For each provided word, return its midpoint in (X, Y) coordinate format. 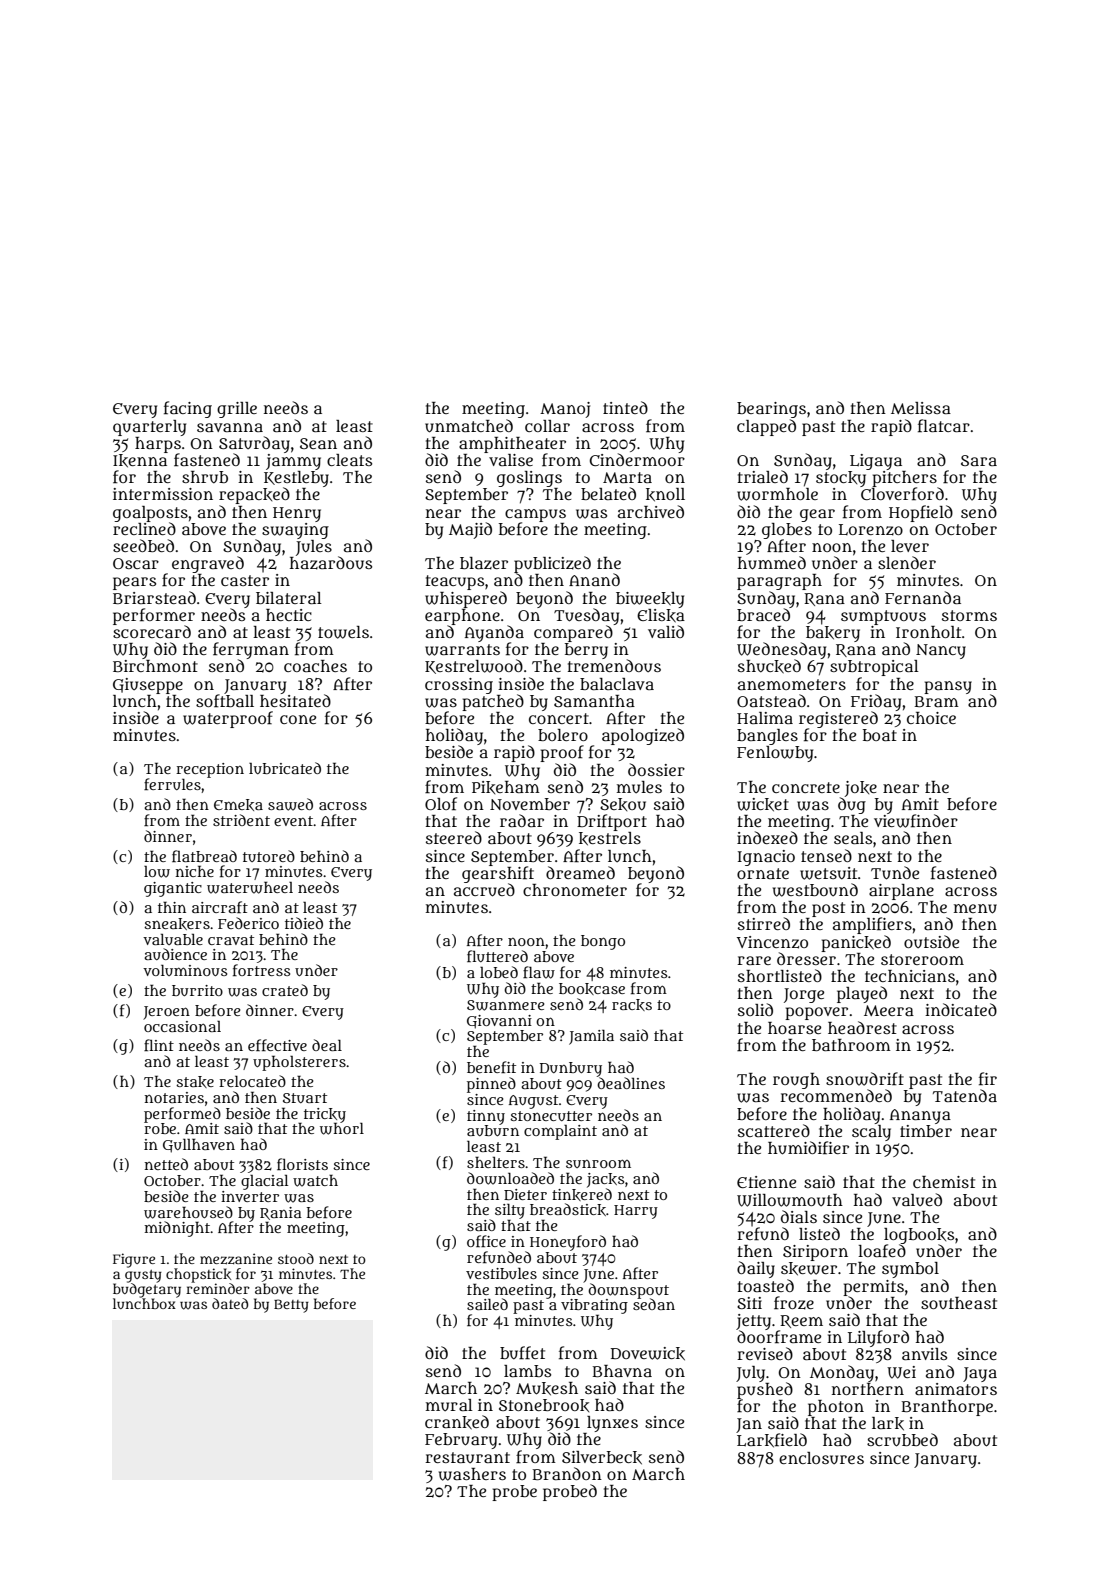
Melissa (921, 408)
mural (449, 1405)
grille (237, 410)
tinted (625, 407)
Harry (636, 1212)
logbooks (919, 1236)
